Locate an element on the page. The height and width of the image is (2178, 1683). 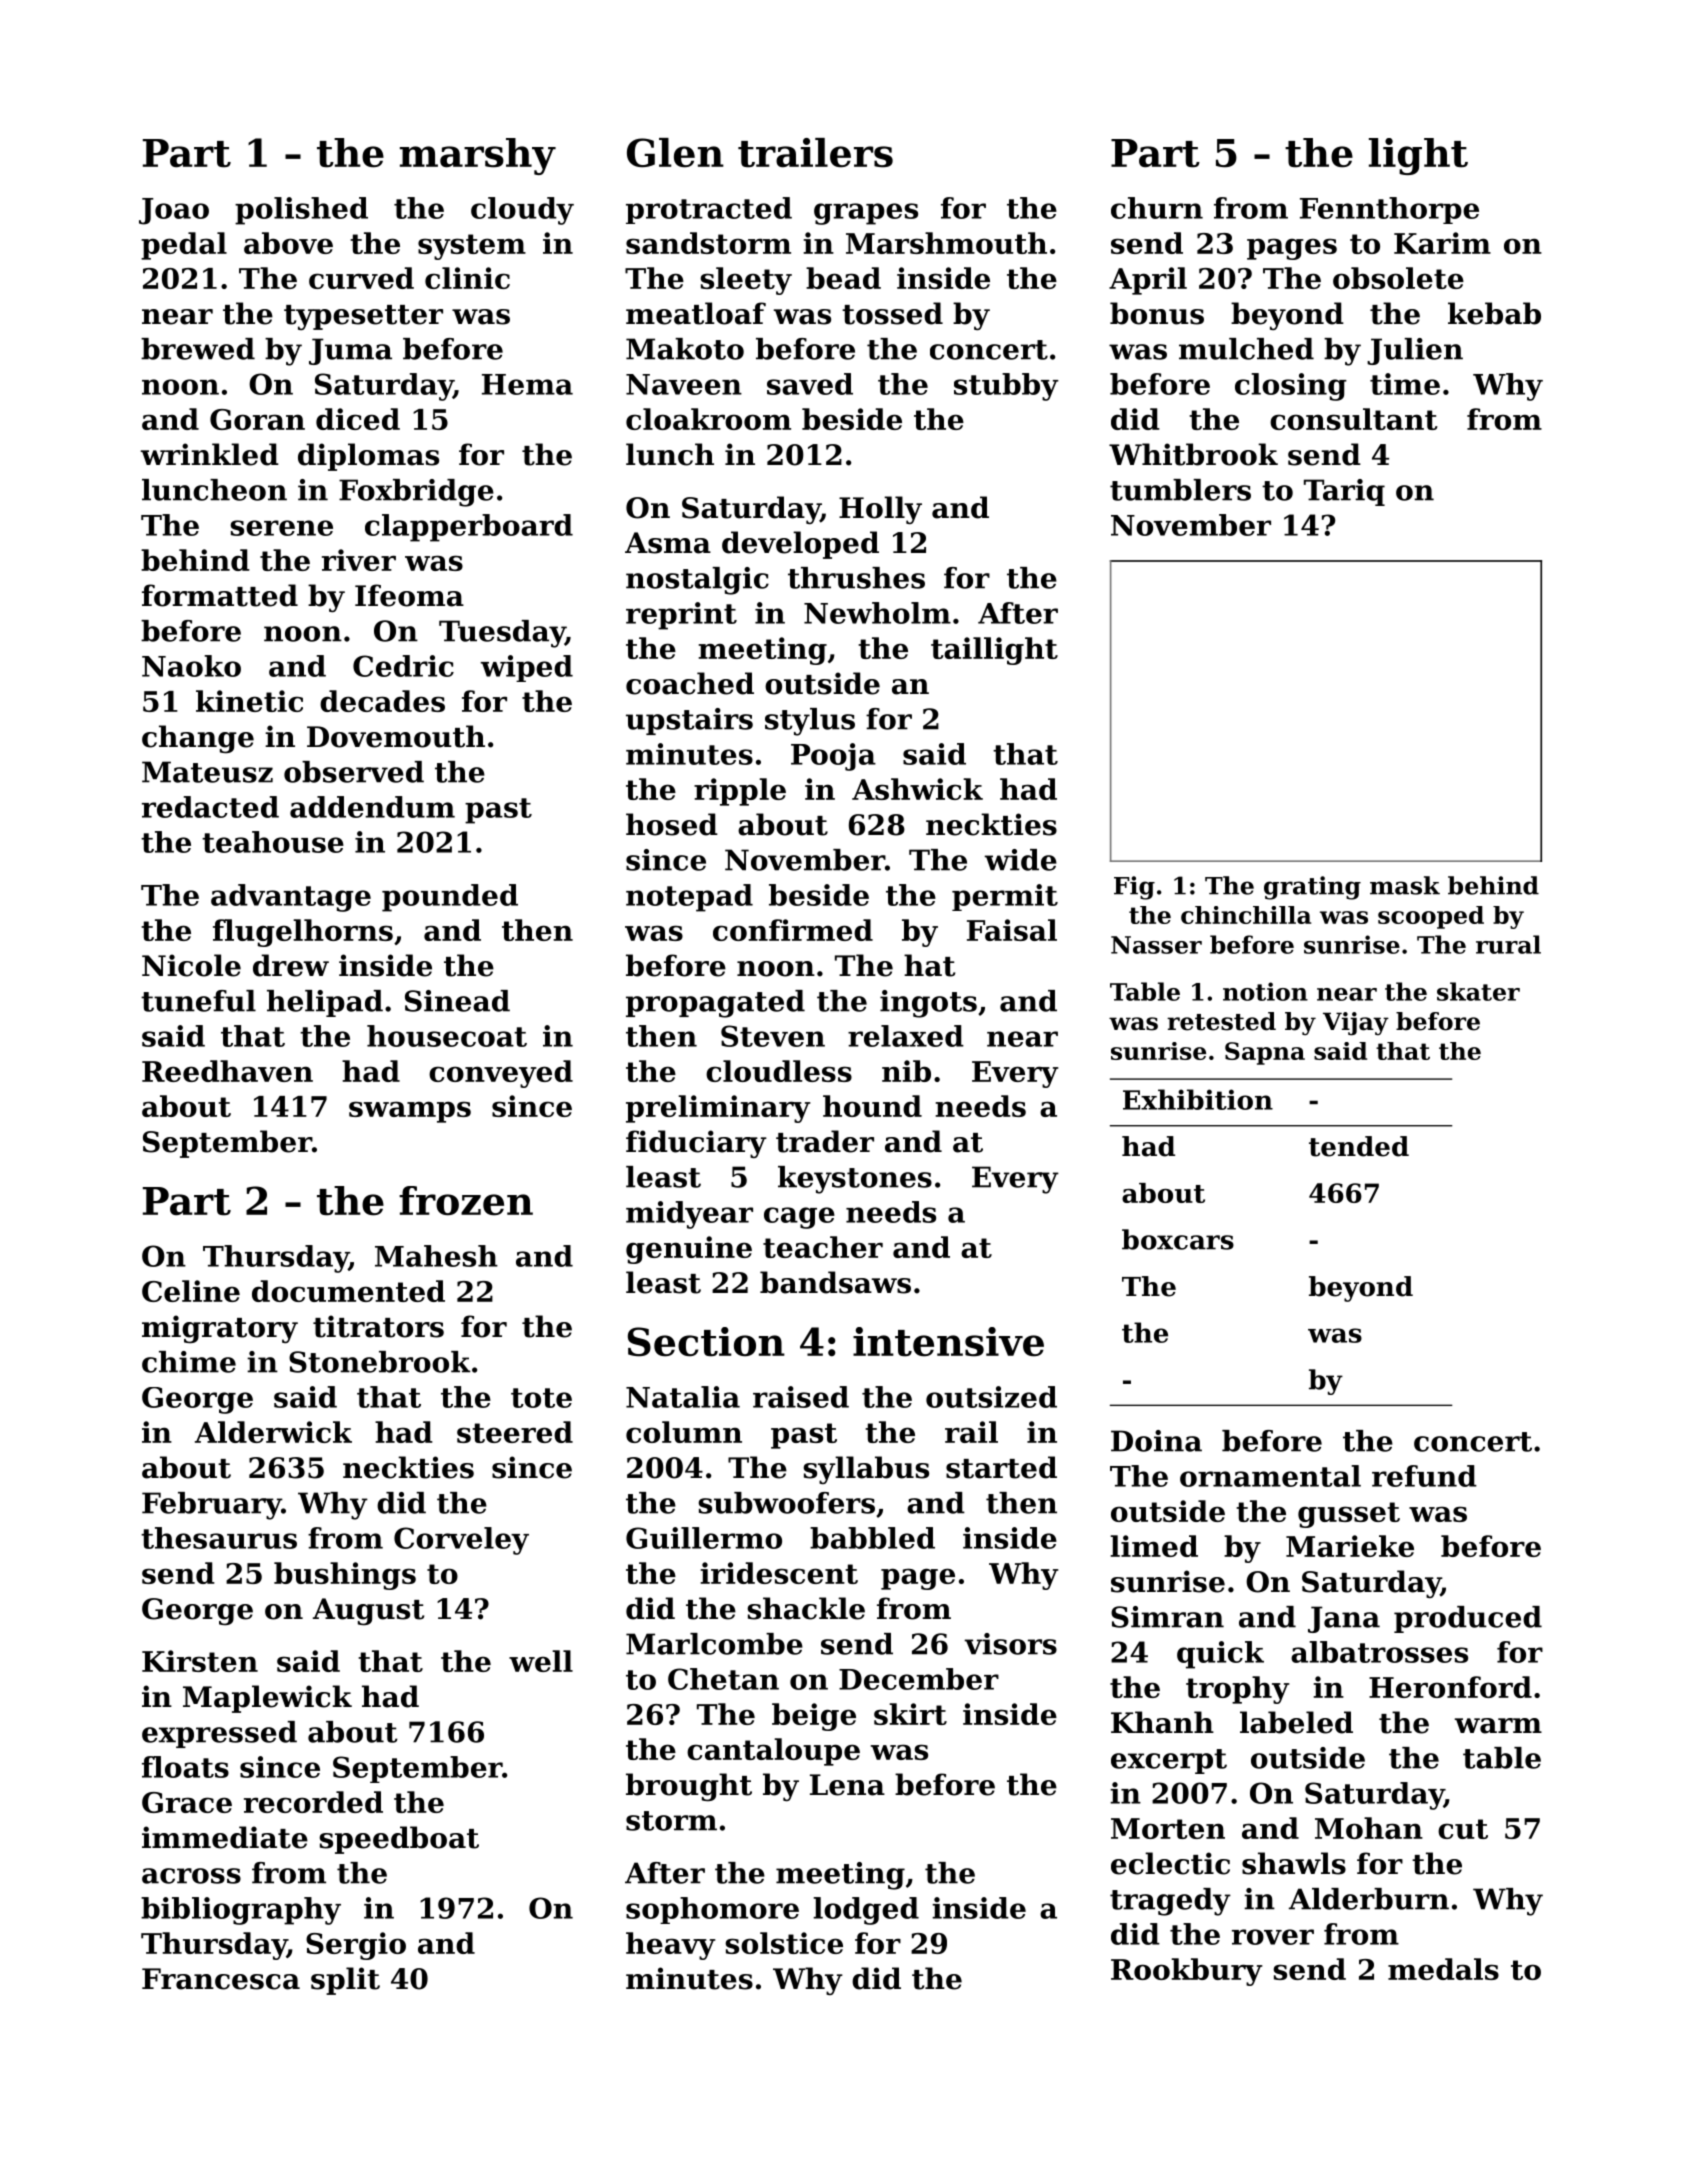
conveyed is located at coordinates (501, 1074).
